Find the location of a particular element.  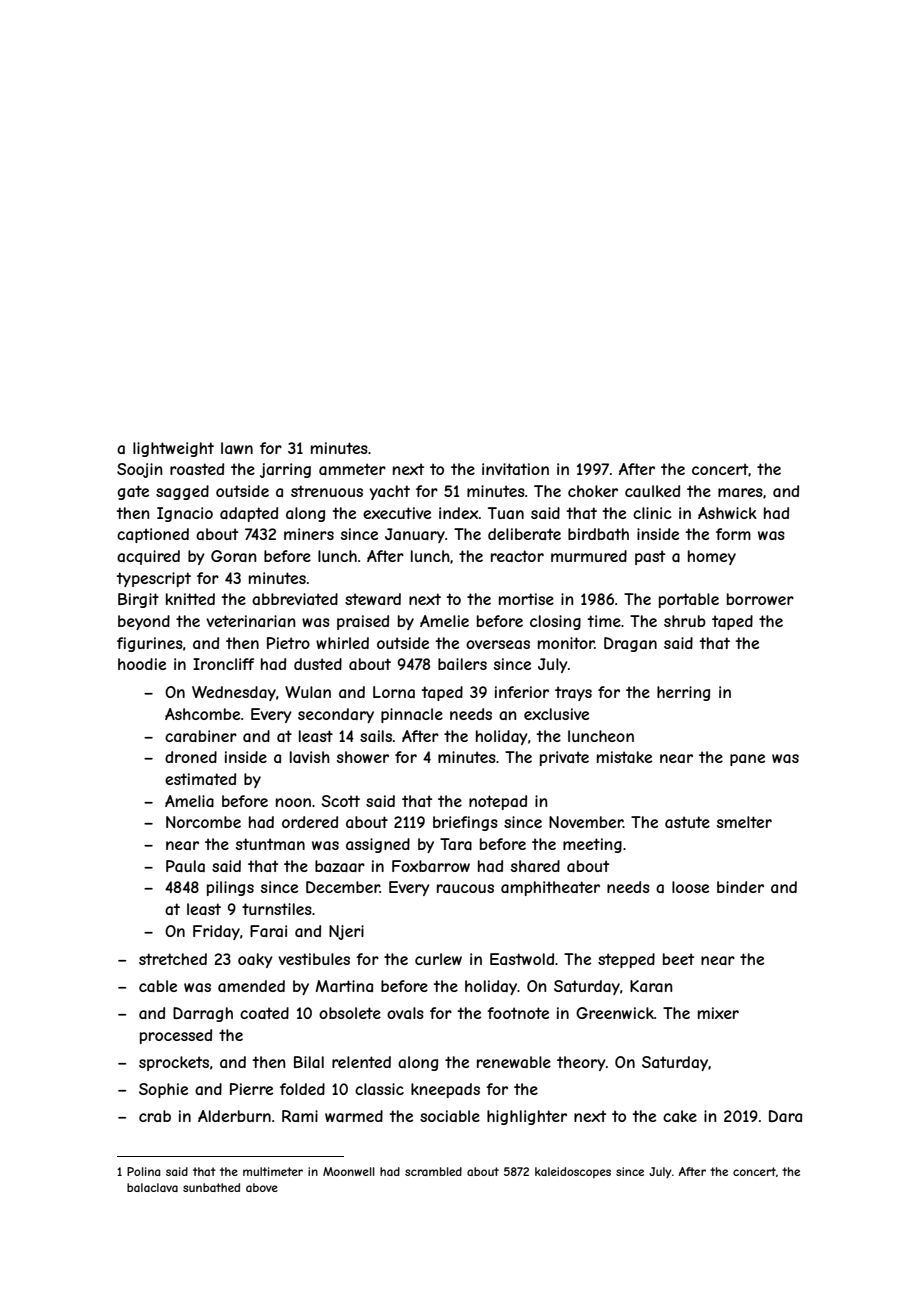

jarring is located at coordinates (285, 470).
